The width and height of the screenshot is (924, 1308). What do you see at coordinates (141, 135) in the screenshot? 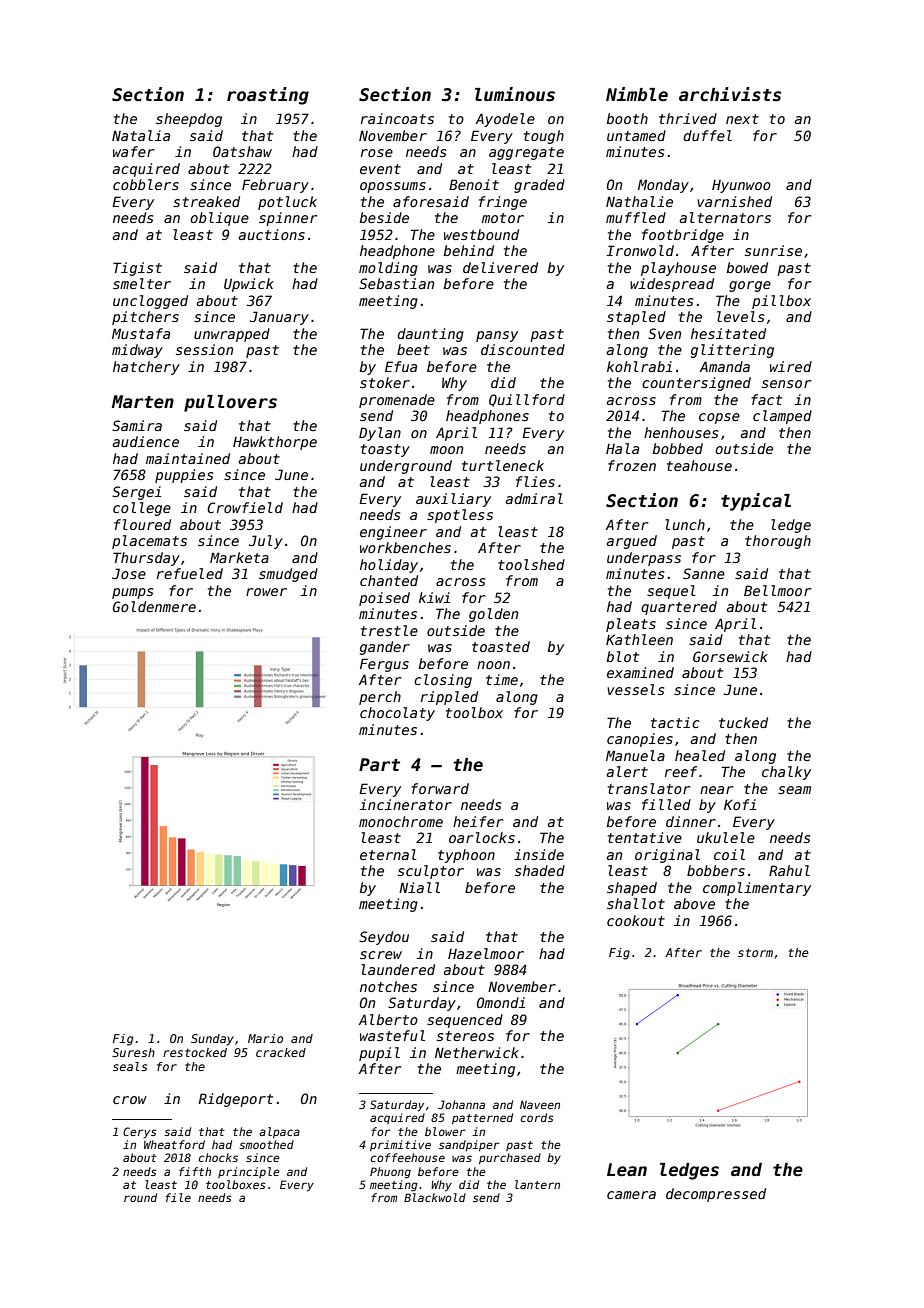
I see `Natalia` at bounding box center [141, 135].
